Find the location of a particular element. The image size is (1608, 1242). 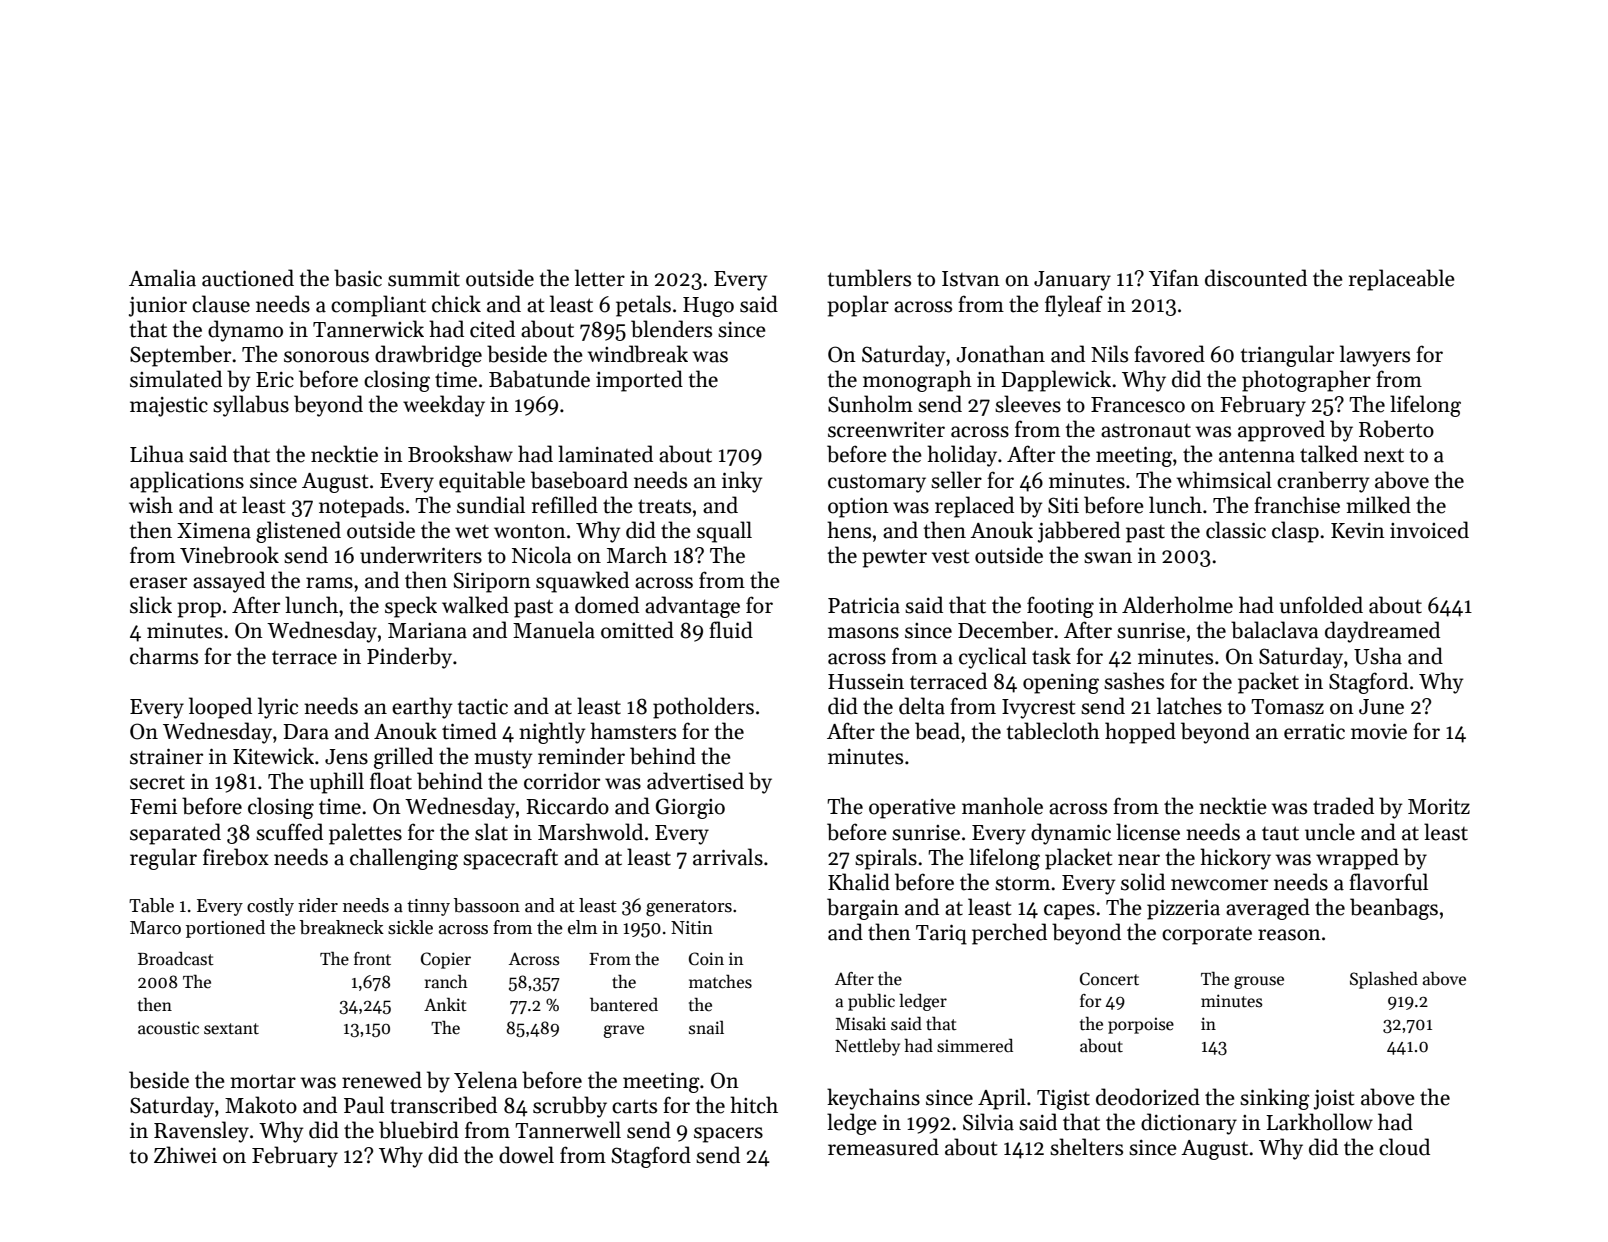

hickory is located at coordinates (1235, 859).
